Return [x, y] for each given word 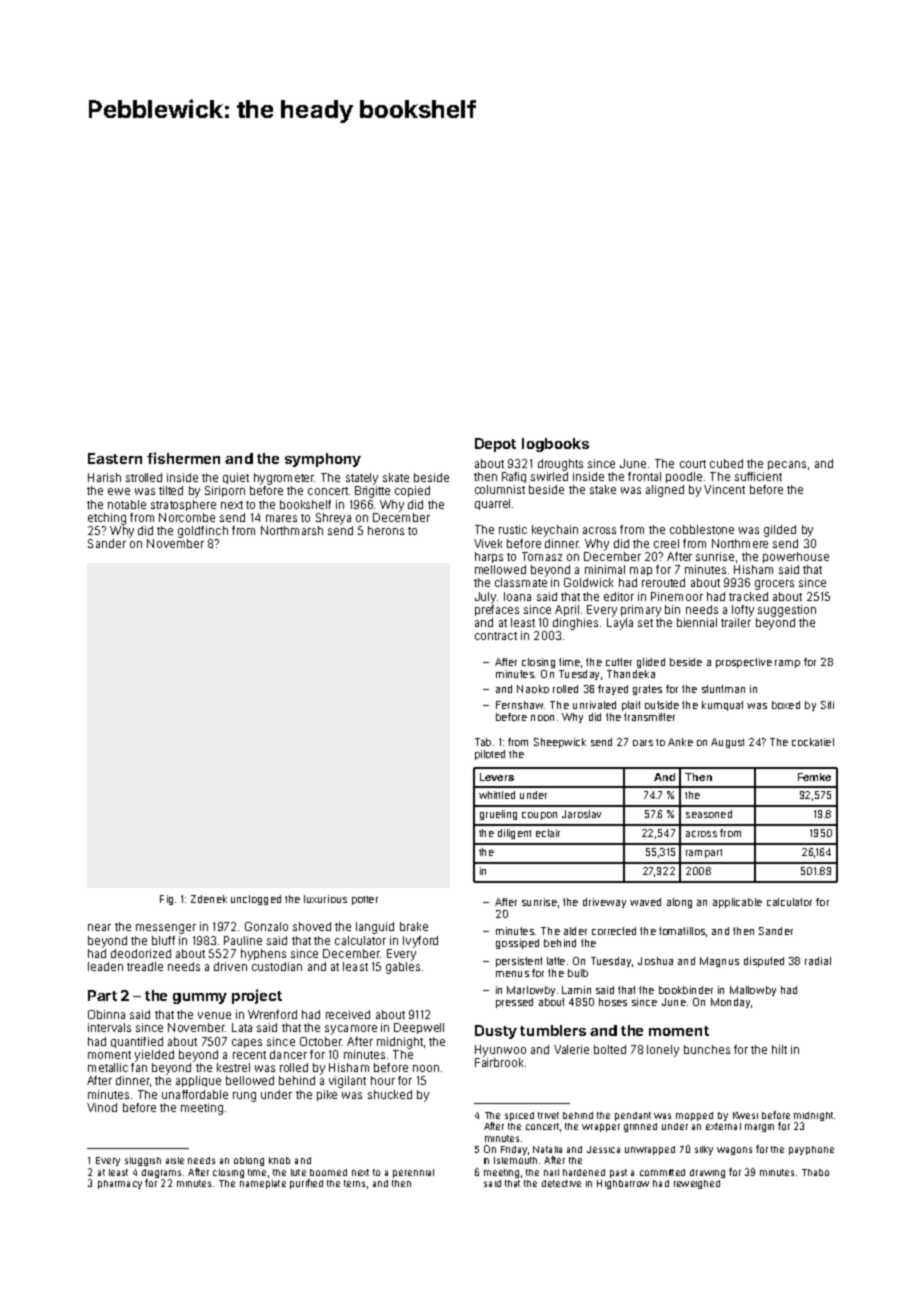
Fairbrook [499, 1062]
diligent [514, 834]
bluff [163, 940]
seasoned [709, 814]
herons [386, 530]
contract [496, 636]
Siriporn [225, 491]
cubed [726, 463]
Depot [495, 445]
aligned [665, 491]
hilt [779, 1049]
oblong [249, 1161]
